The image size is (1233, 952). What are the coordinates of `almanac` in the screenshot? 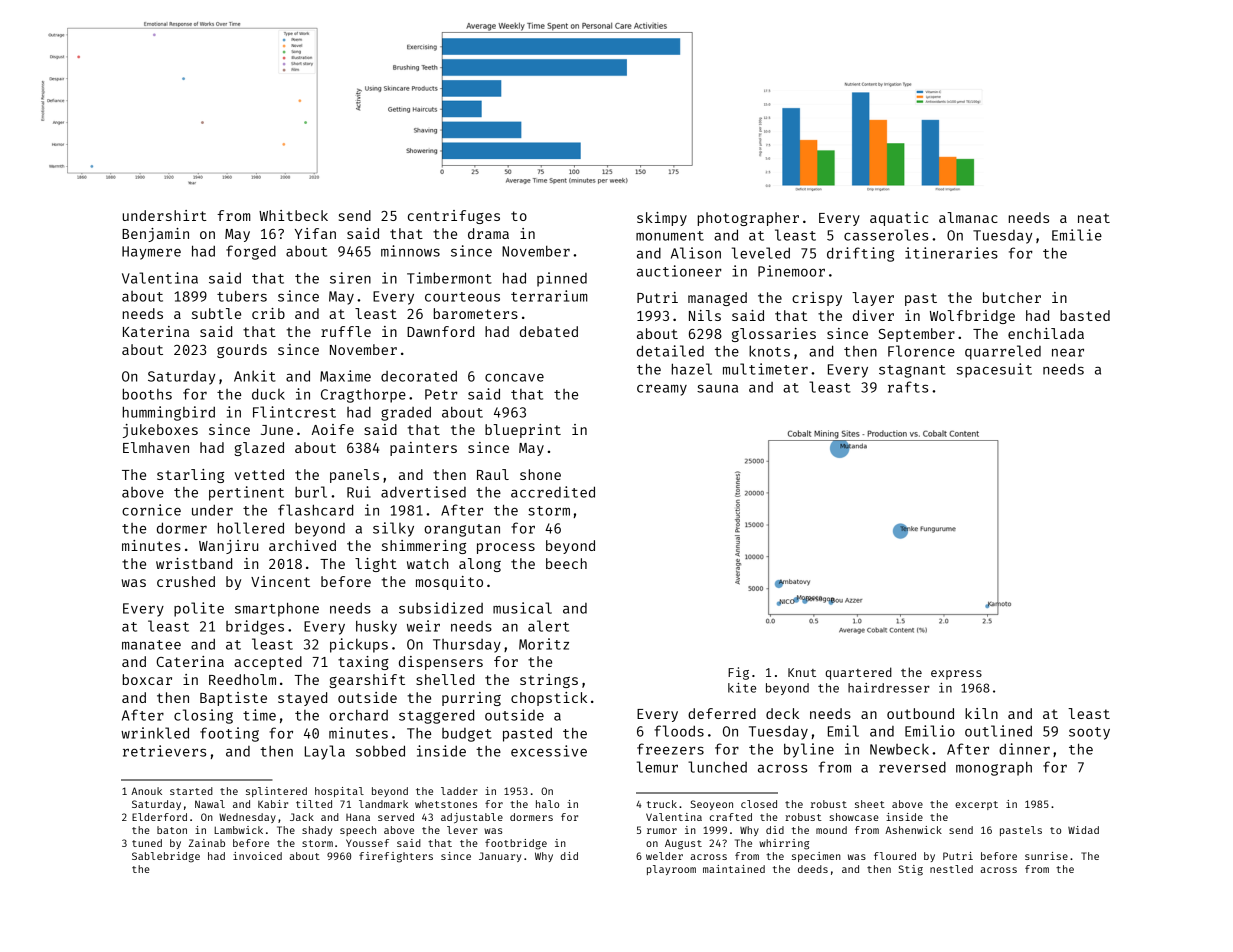 It's located at (968, 217).
